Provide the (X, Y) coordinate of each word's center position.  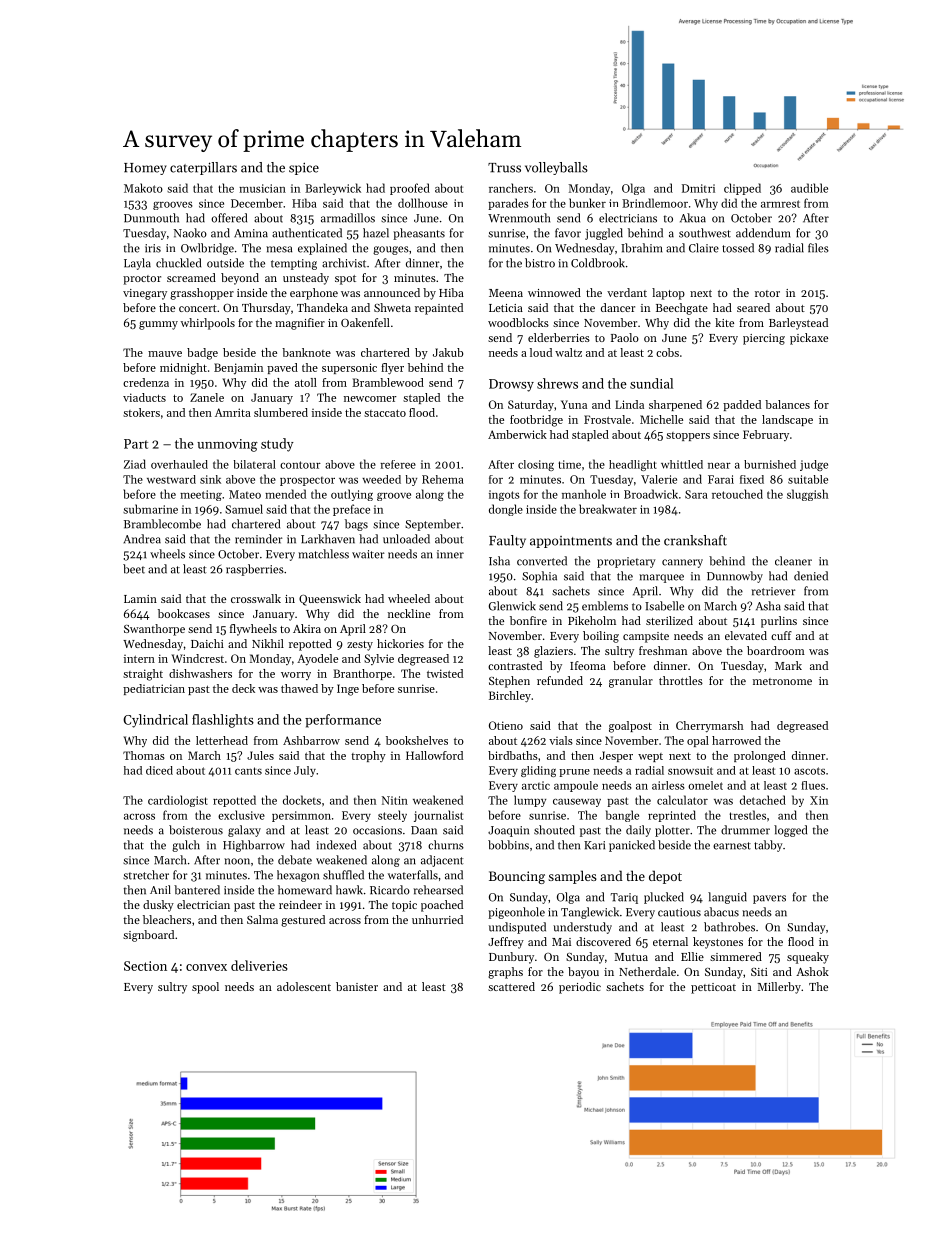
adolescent (304, 986)
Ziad (135, 464)
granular (631, 682)
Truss (504, 168)
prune (574, 773)
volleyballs (556, 168)
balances (787, 404)
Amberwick (517, 434)
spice (304, 169)
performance (343, 721)
